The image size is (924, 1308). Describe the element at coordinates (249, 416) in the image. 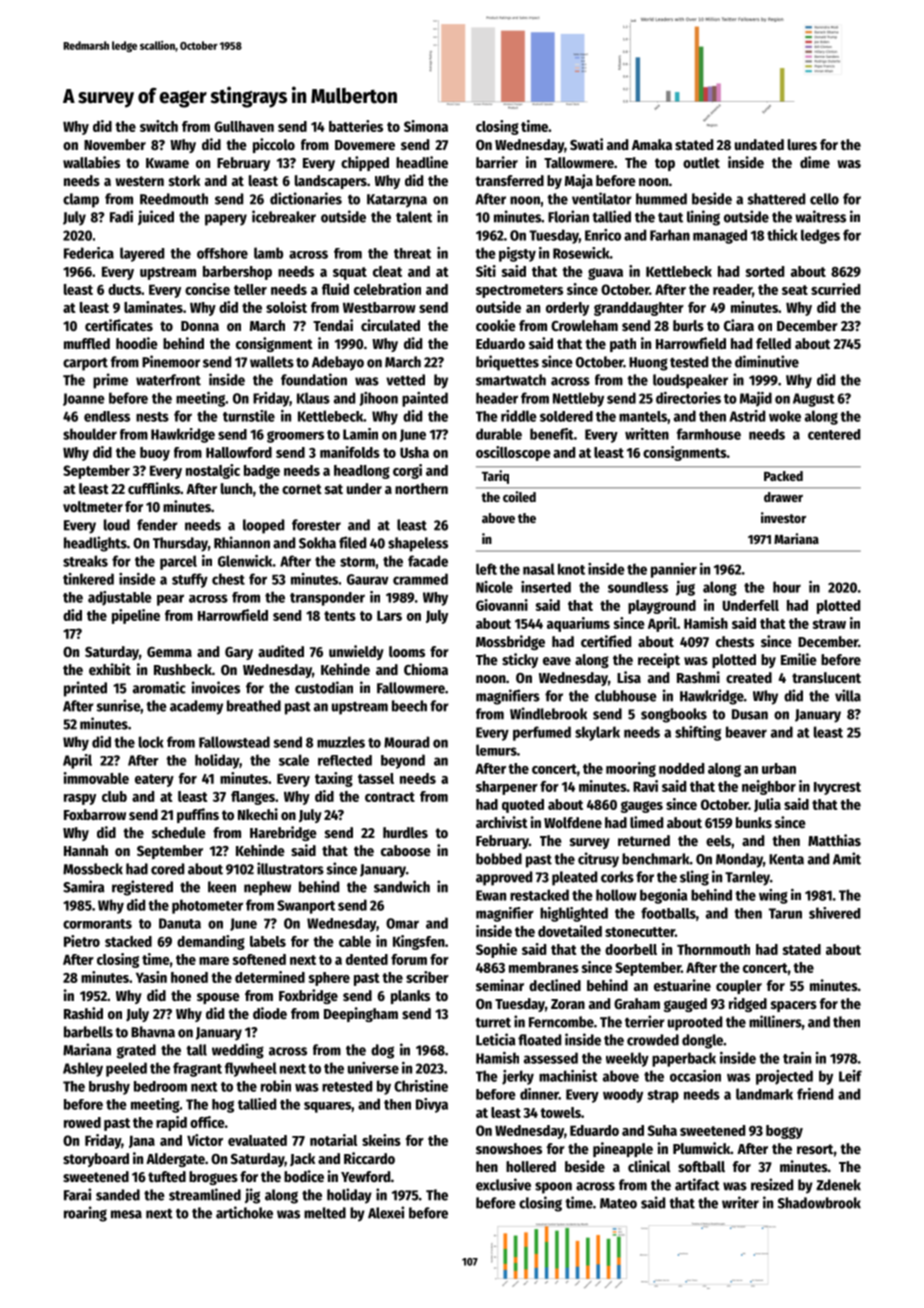

I see `turnstile` at that location.
